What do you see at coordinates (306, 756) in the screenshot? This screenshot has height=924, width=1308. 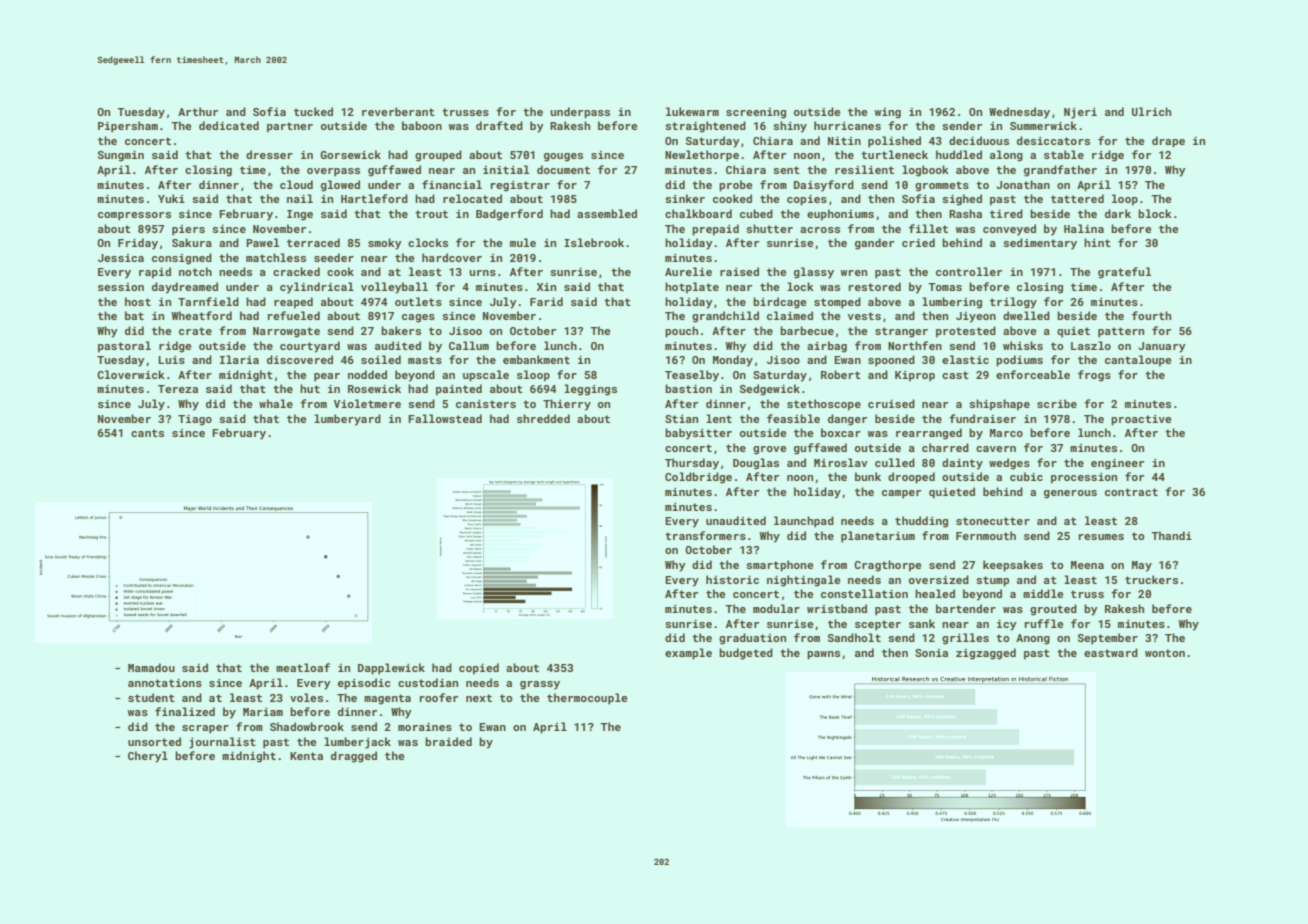 I see `Kenta` at bounding box center [306, 756].
